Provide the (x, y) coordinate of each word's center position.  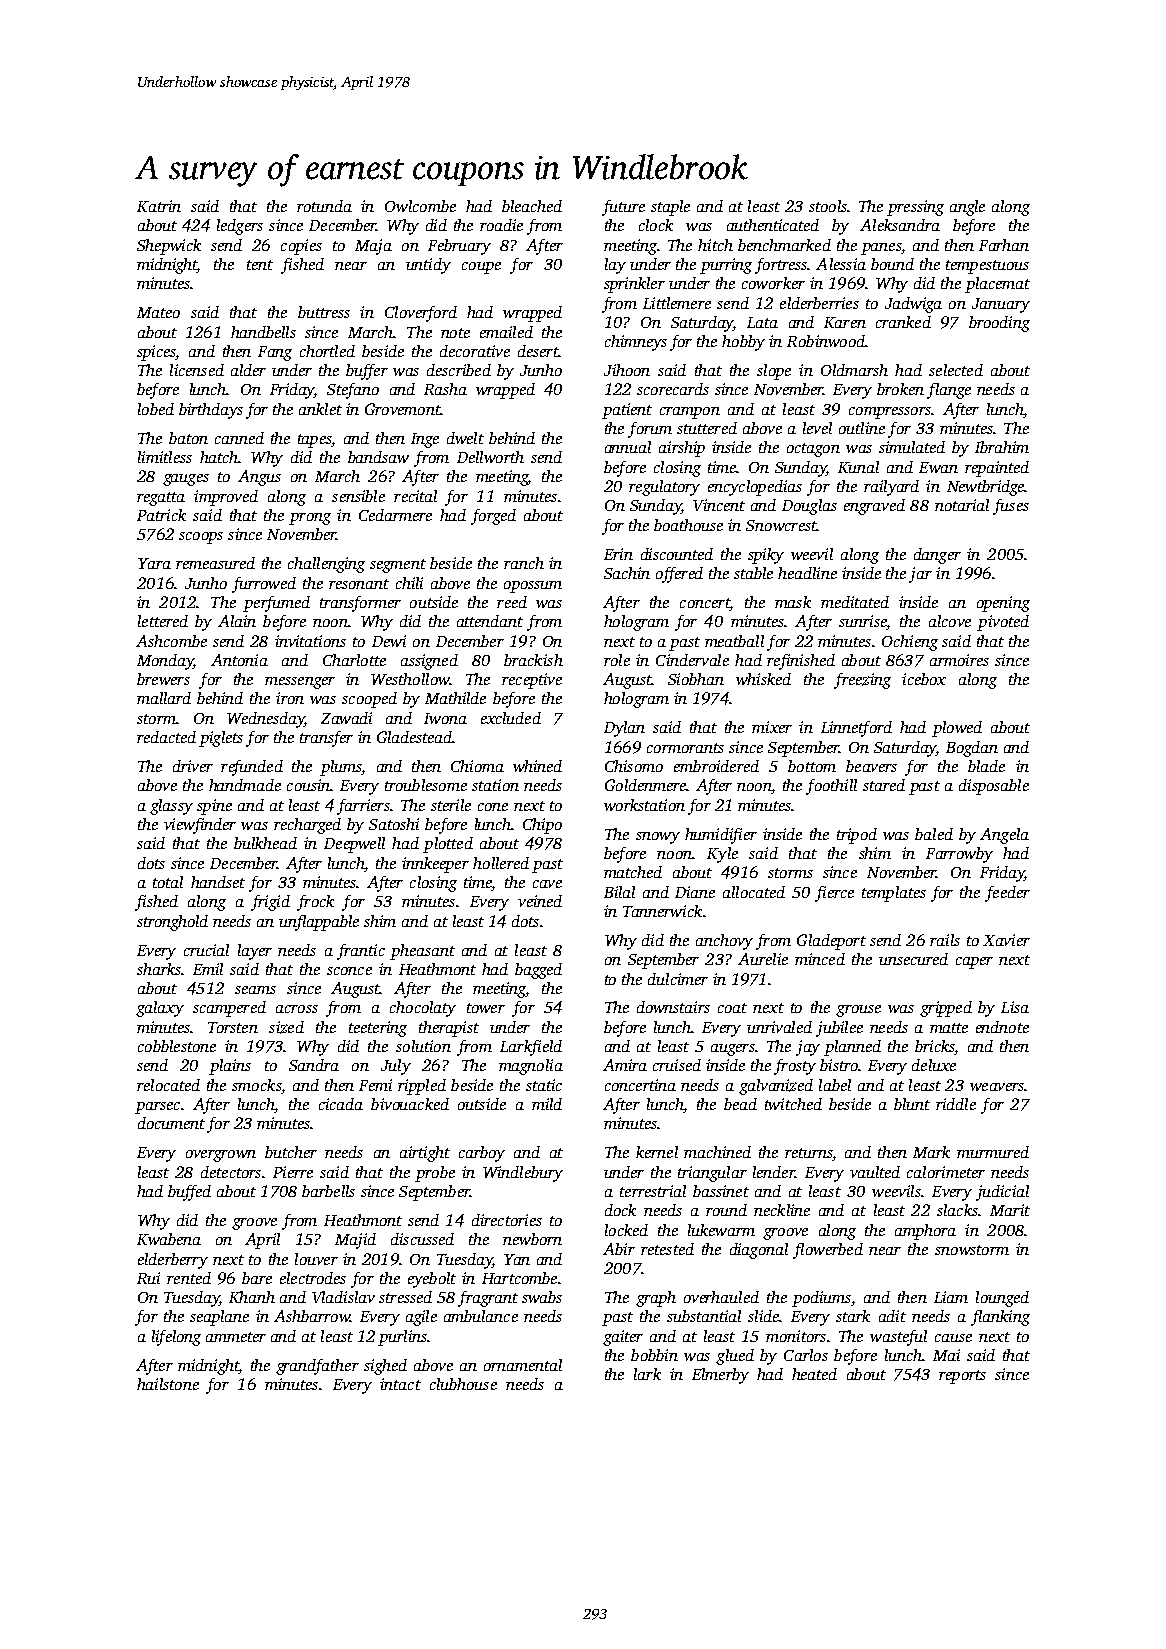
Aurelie (763, 959)
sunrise (862, 621)
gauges (186, 480)
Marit (1010, 1210)
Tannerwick (662, 911)
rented (189, 1278)
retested (667, 1249)
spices (156, 353)
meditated (855, 602)
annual (628, 447)
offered (679, 575)
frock (315, 903)
